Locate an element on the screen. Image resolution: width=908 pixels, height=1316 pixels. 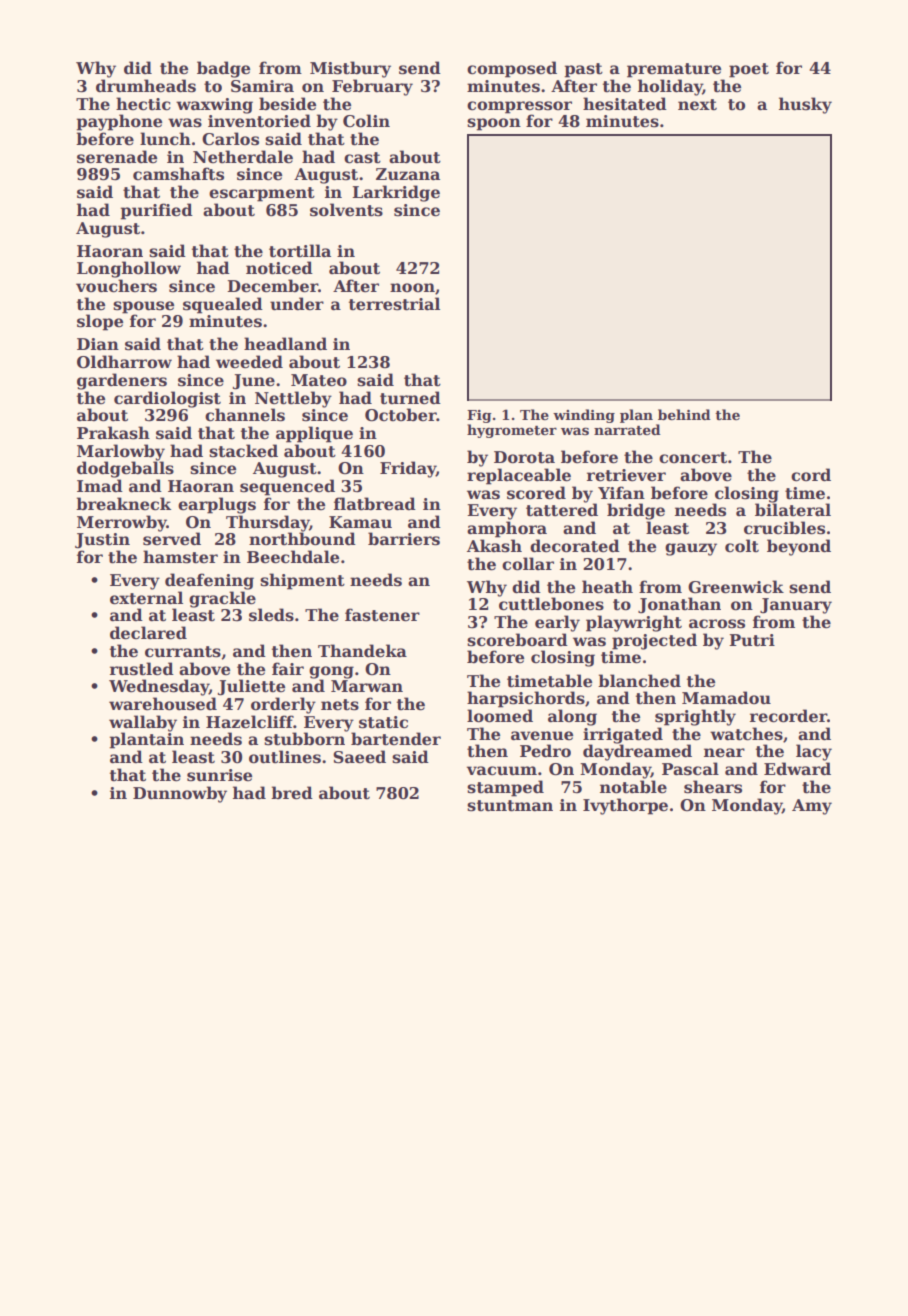
bilateral is located at coordinates (793, 510).
